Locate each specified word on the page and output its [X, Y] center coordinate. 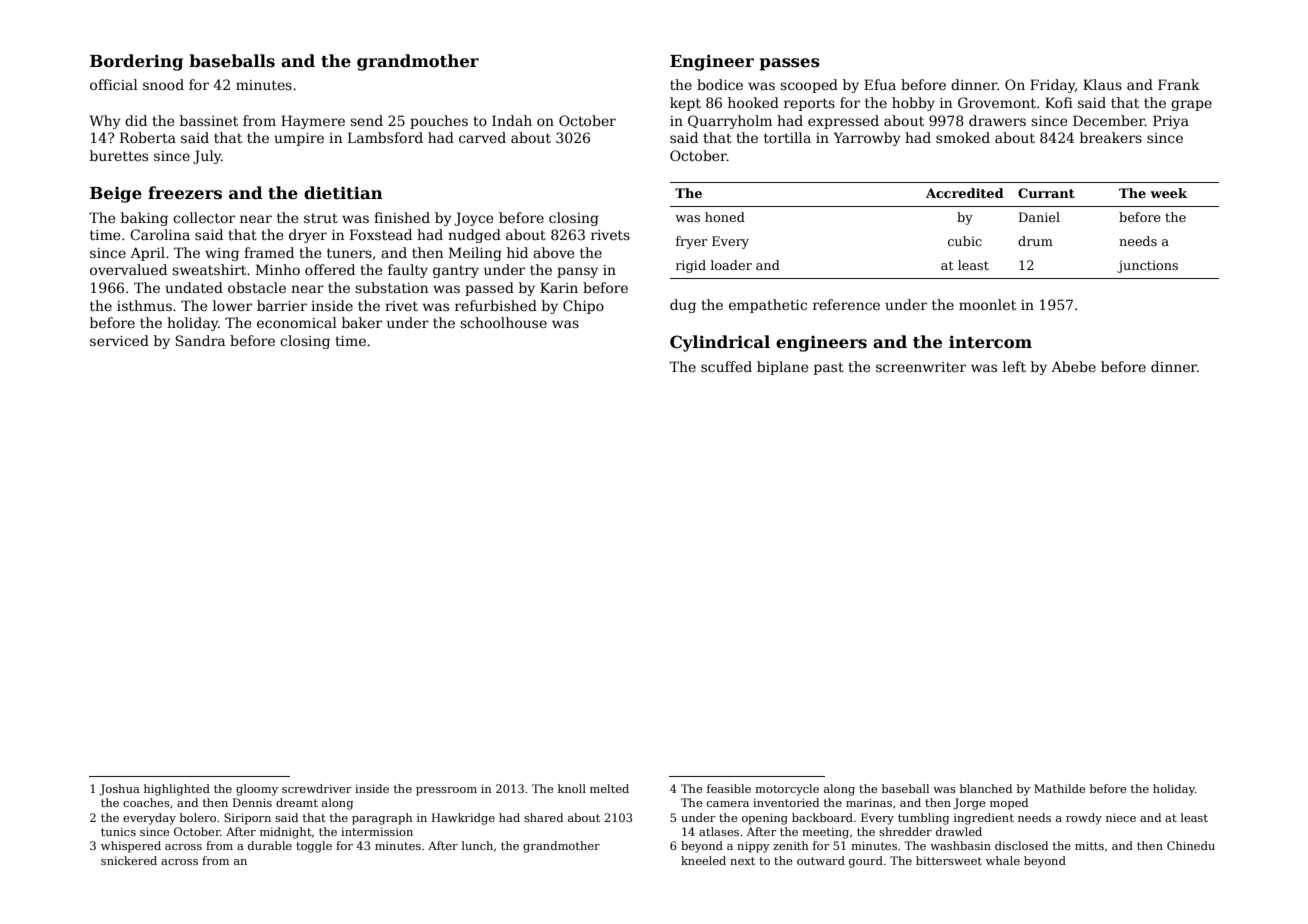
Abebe [1073, 366]
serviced [119, 340]
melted [609, 788]
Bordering [136, 62]
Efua [880, 84]
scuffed [726, 366]
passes [790, 64]
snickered [129, 860]
